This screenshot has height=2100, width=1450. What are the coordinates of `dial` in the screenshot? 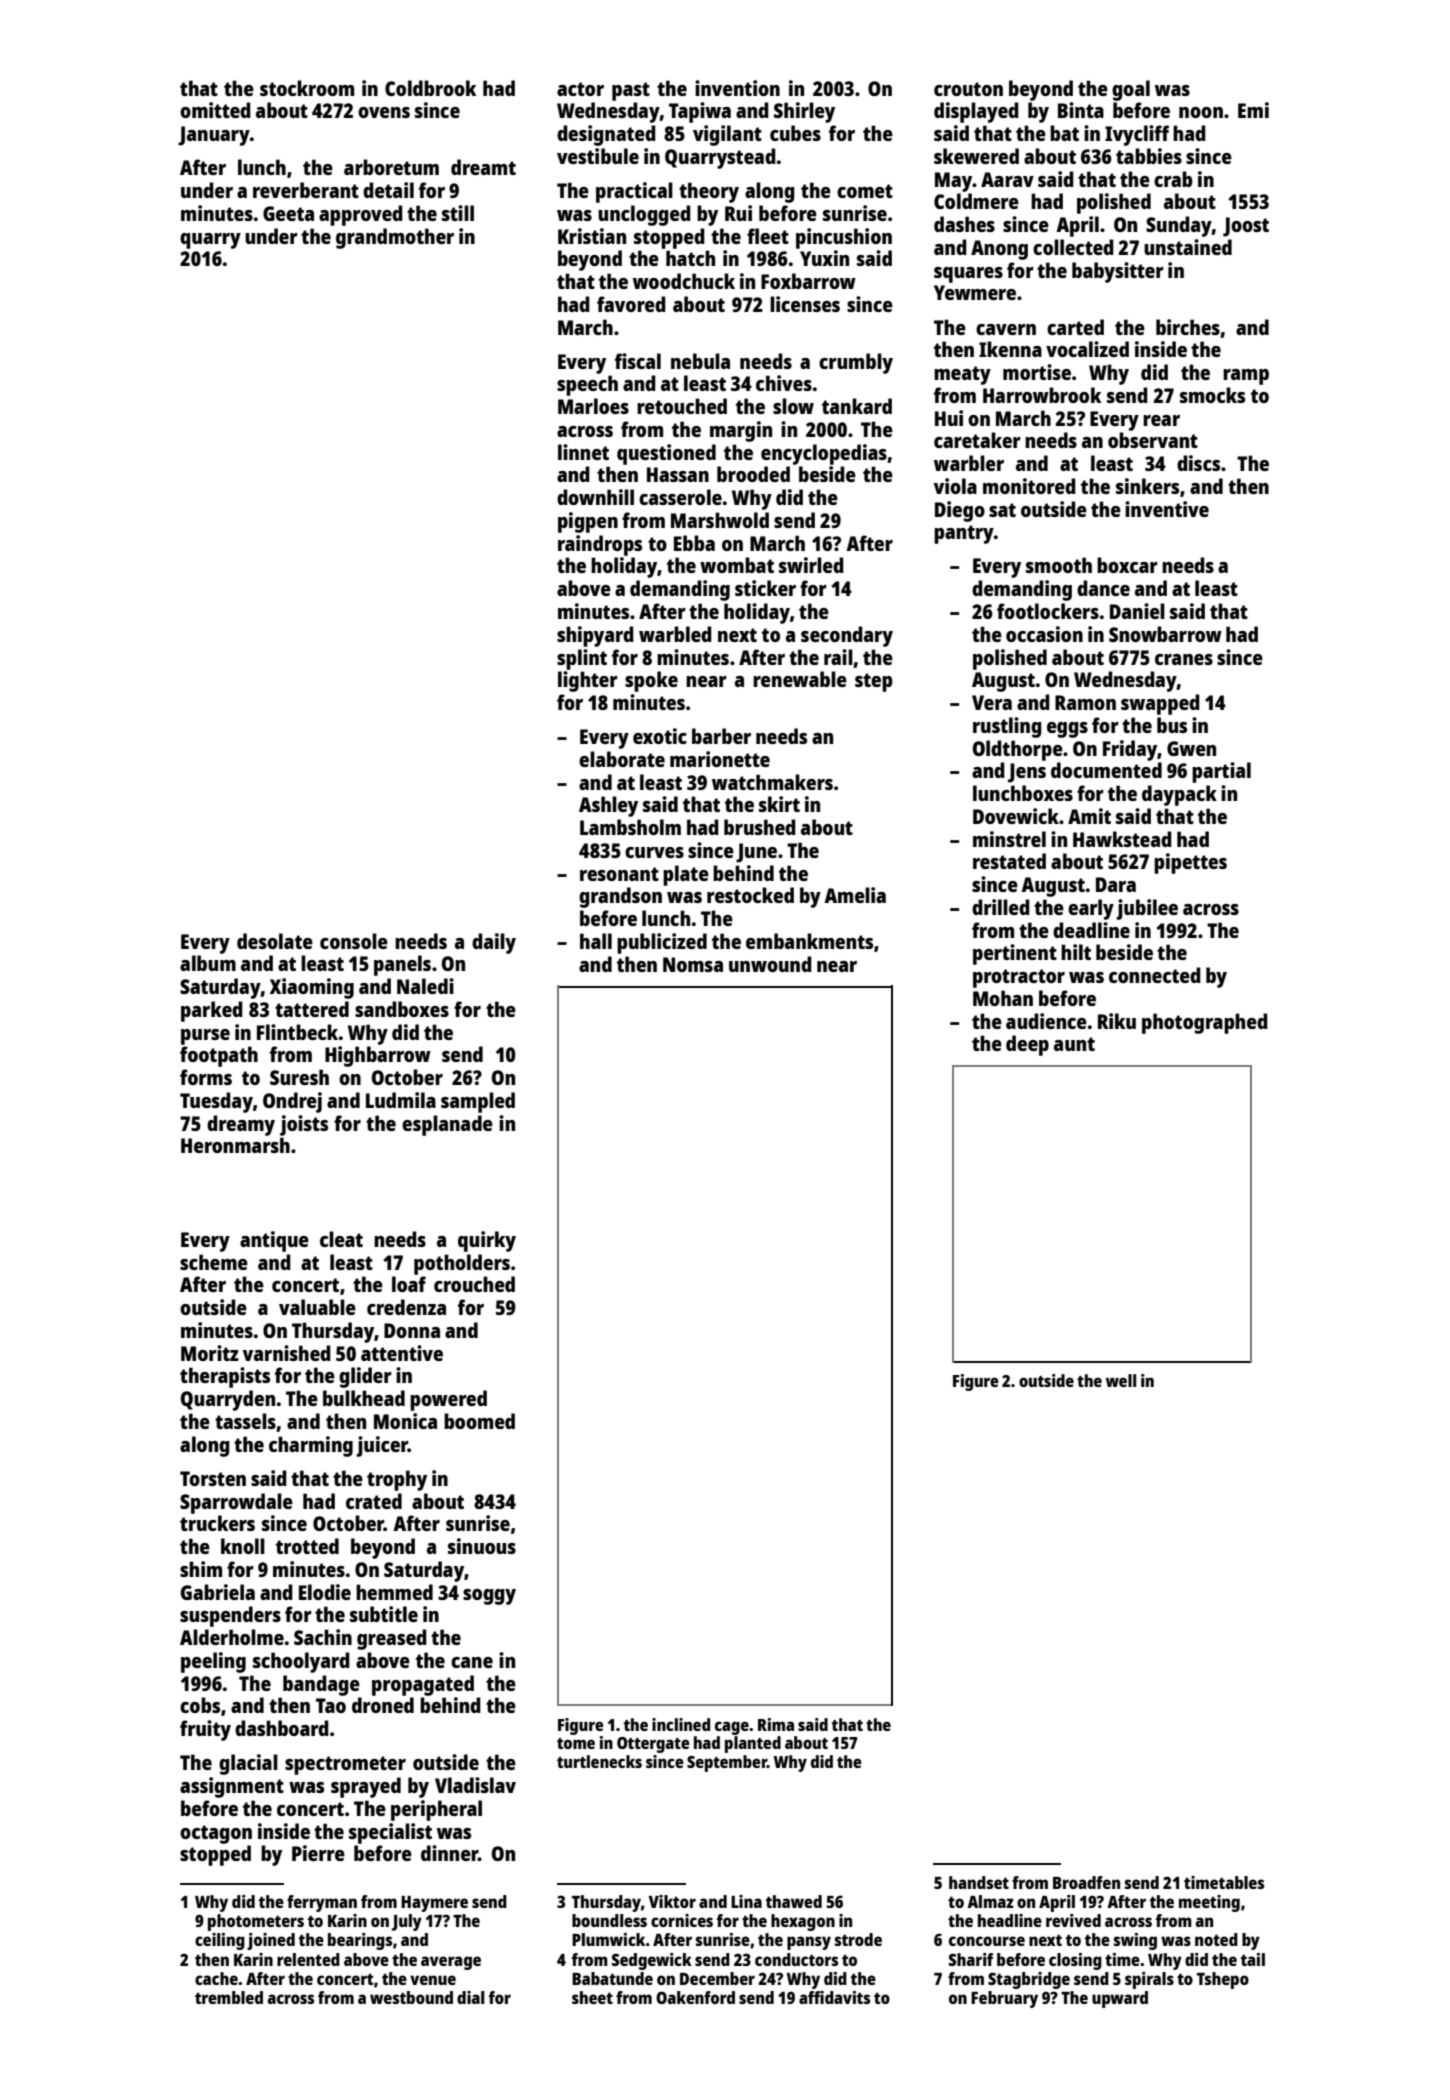 It's located at (471, 1997).
